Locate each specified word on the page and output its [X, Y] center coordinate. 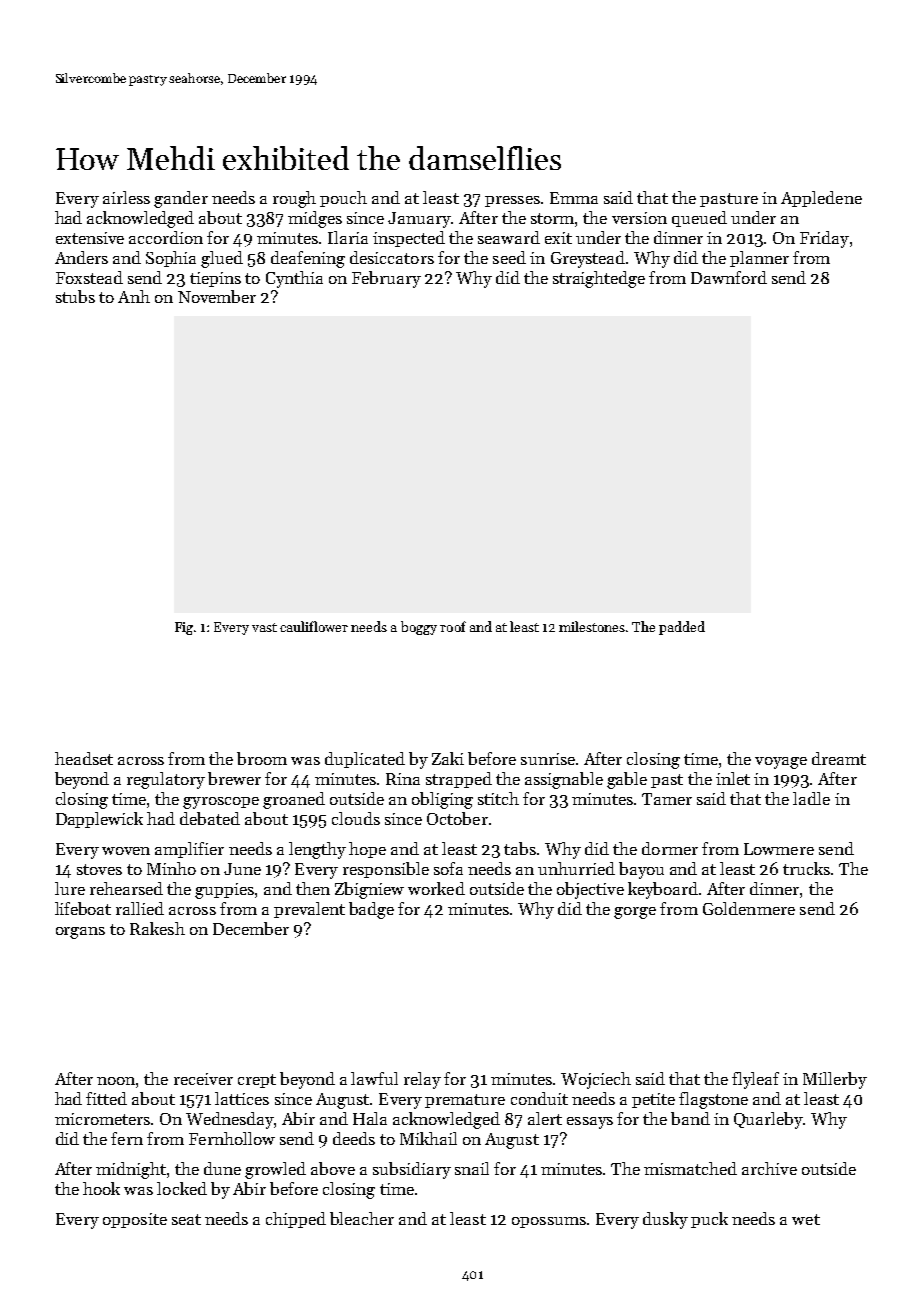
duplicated [365, 760]
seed [509, 257]
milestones [592, 626]
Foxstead [89, 277]
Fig [184, 628]
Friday [824, 239]
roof [453, 626]
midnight [131, 1170]
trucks [806, 868]
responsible [386, 870]
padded [682, 628]
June [242, 869]
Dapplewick [99, 820]
